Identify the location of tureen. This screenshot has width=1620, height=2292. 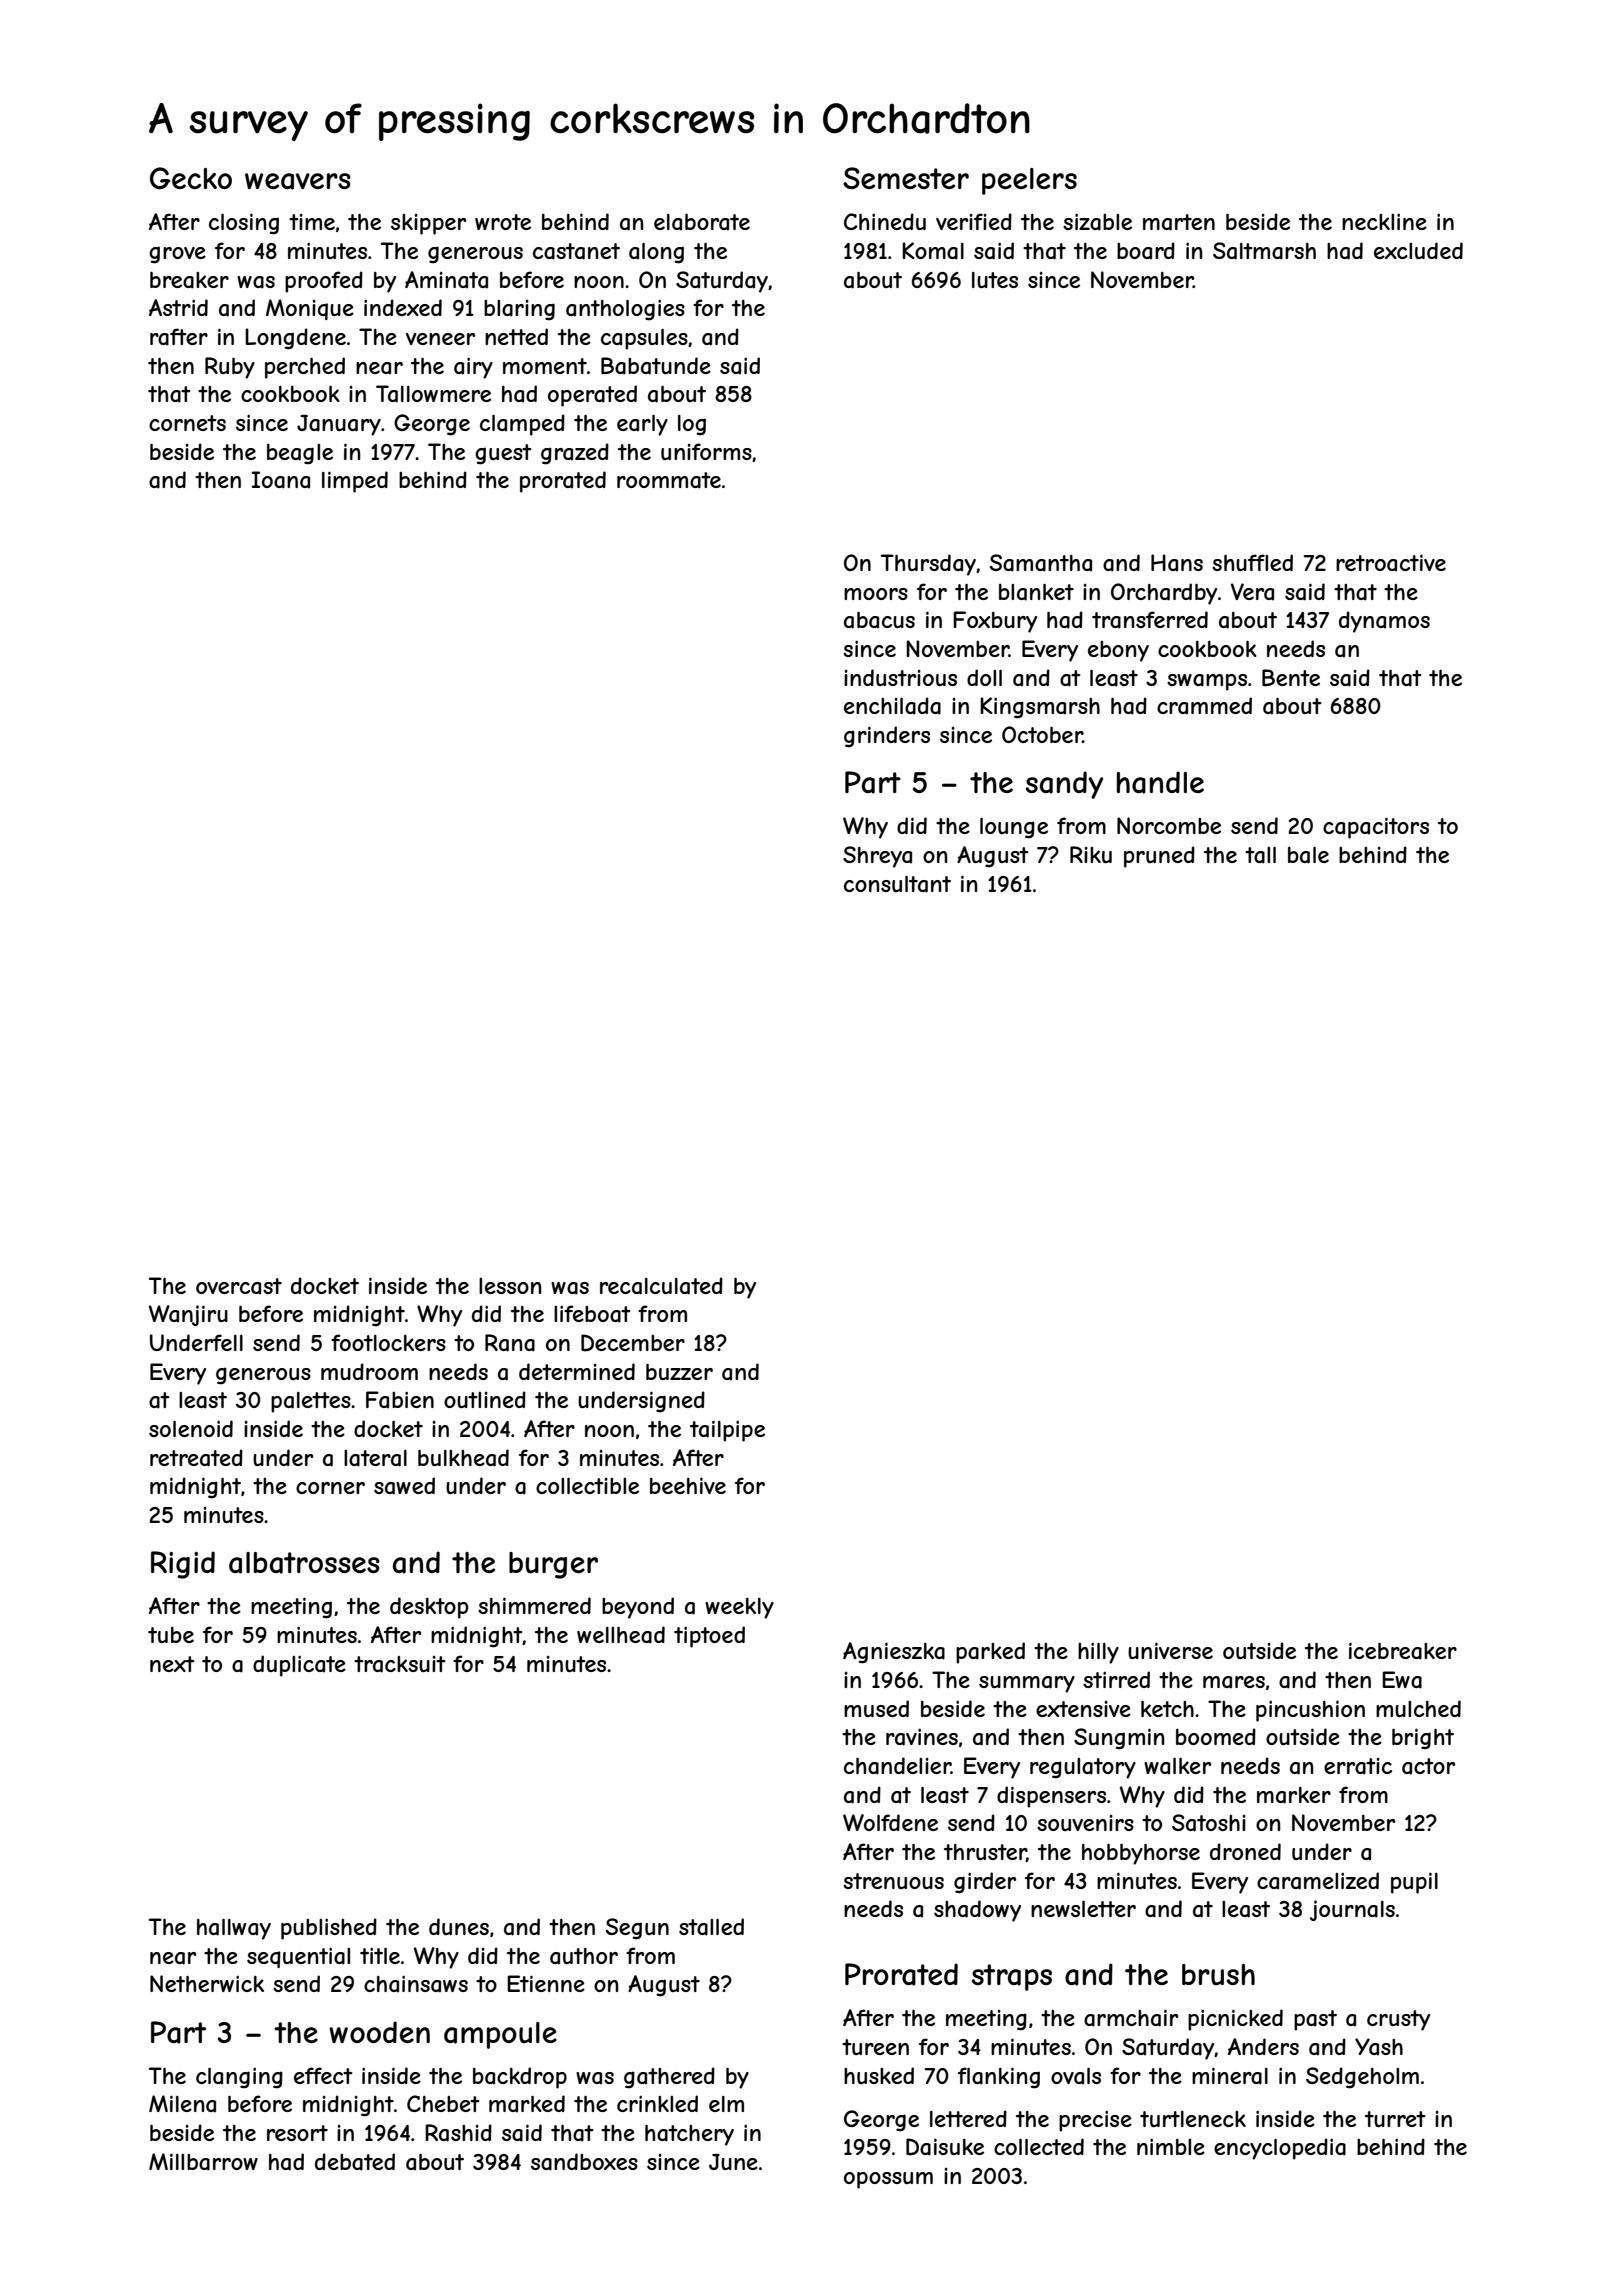
(875, 2047).
